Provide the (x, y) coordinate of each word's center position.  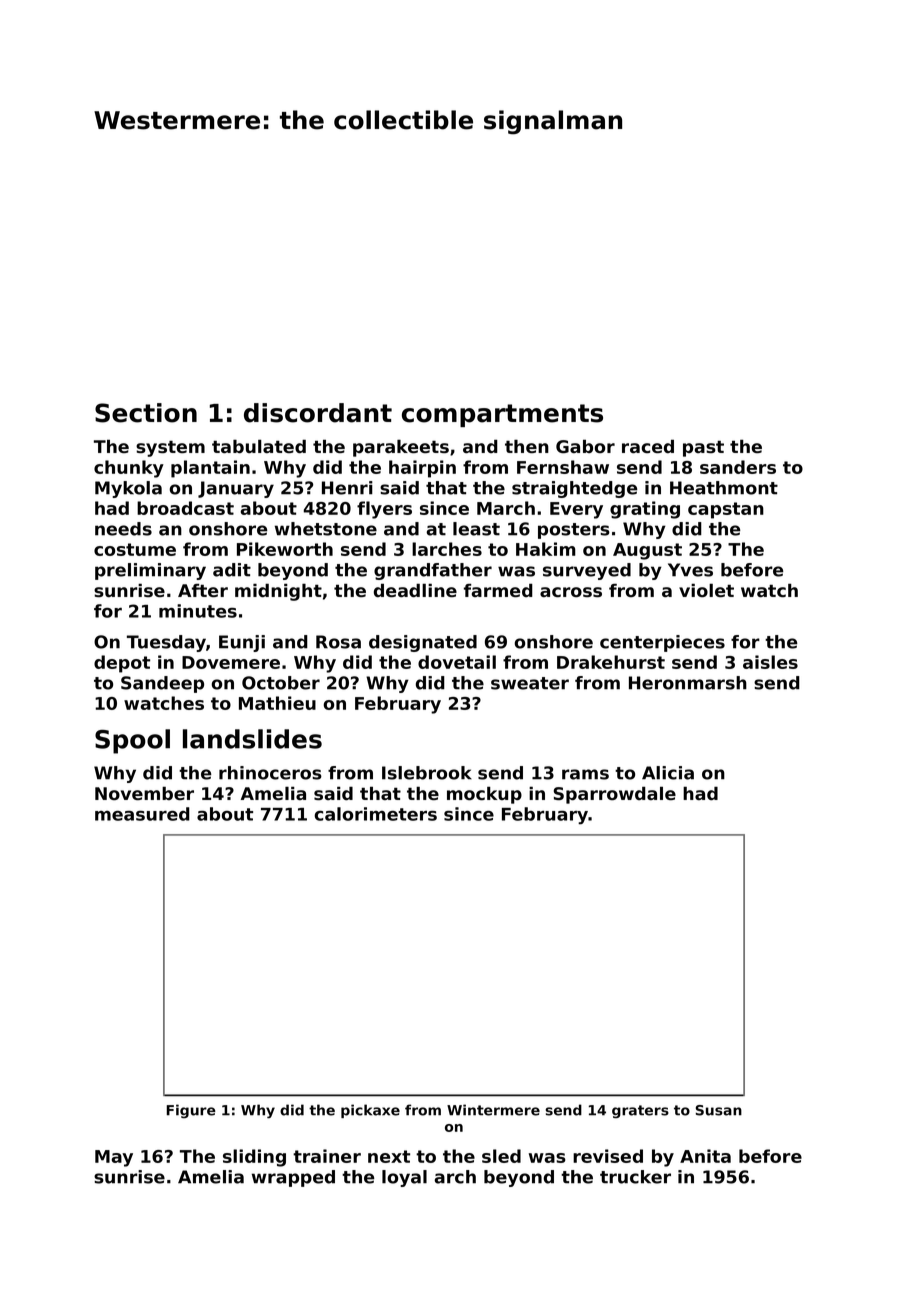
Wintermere (493, 1110)
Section (146, 413)
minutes (198, 611)
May (114, 1158)
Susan (719, 1110)
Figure (191, 1111)
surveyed (587, 571)
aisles (770, 662)
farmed (498, 590)
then (527, 446)
